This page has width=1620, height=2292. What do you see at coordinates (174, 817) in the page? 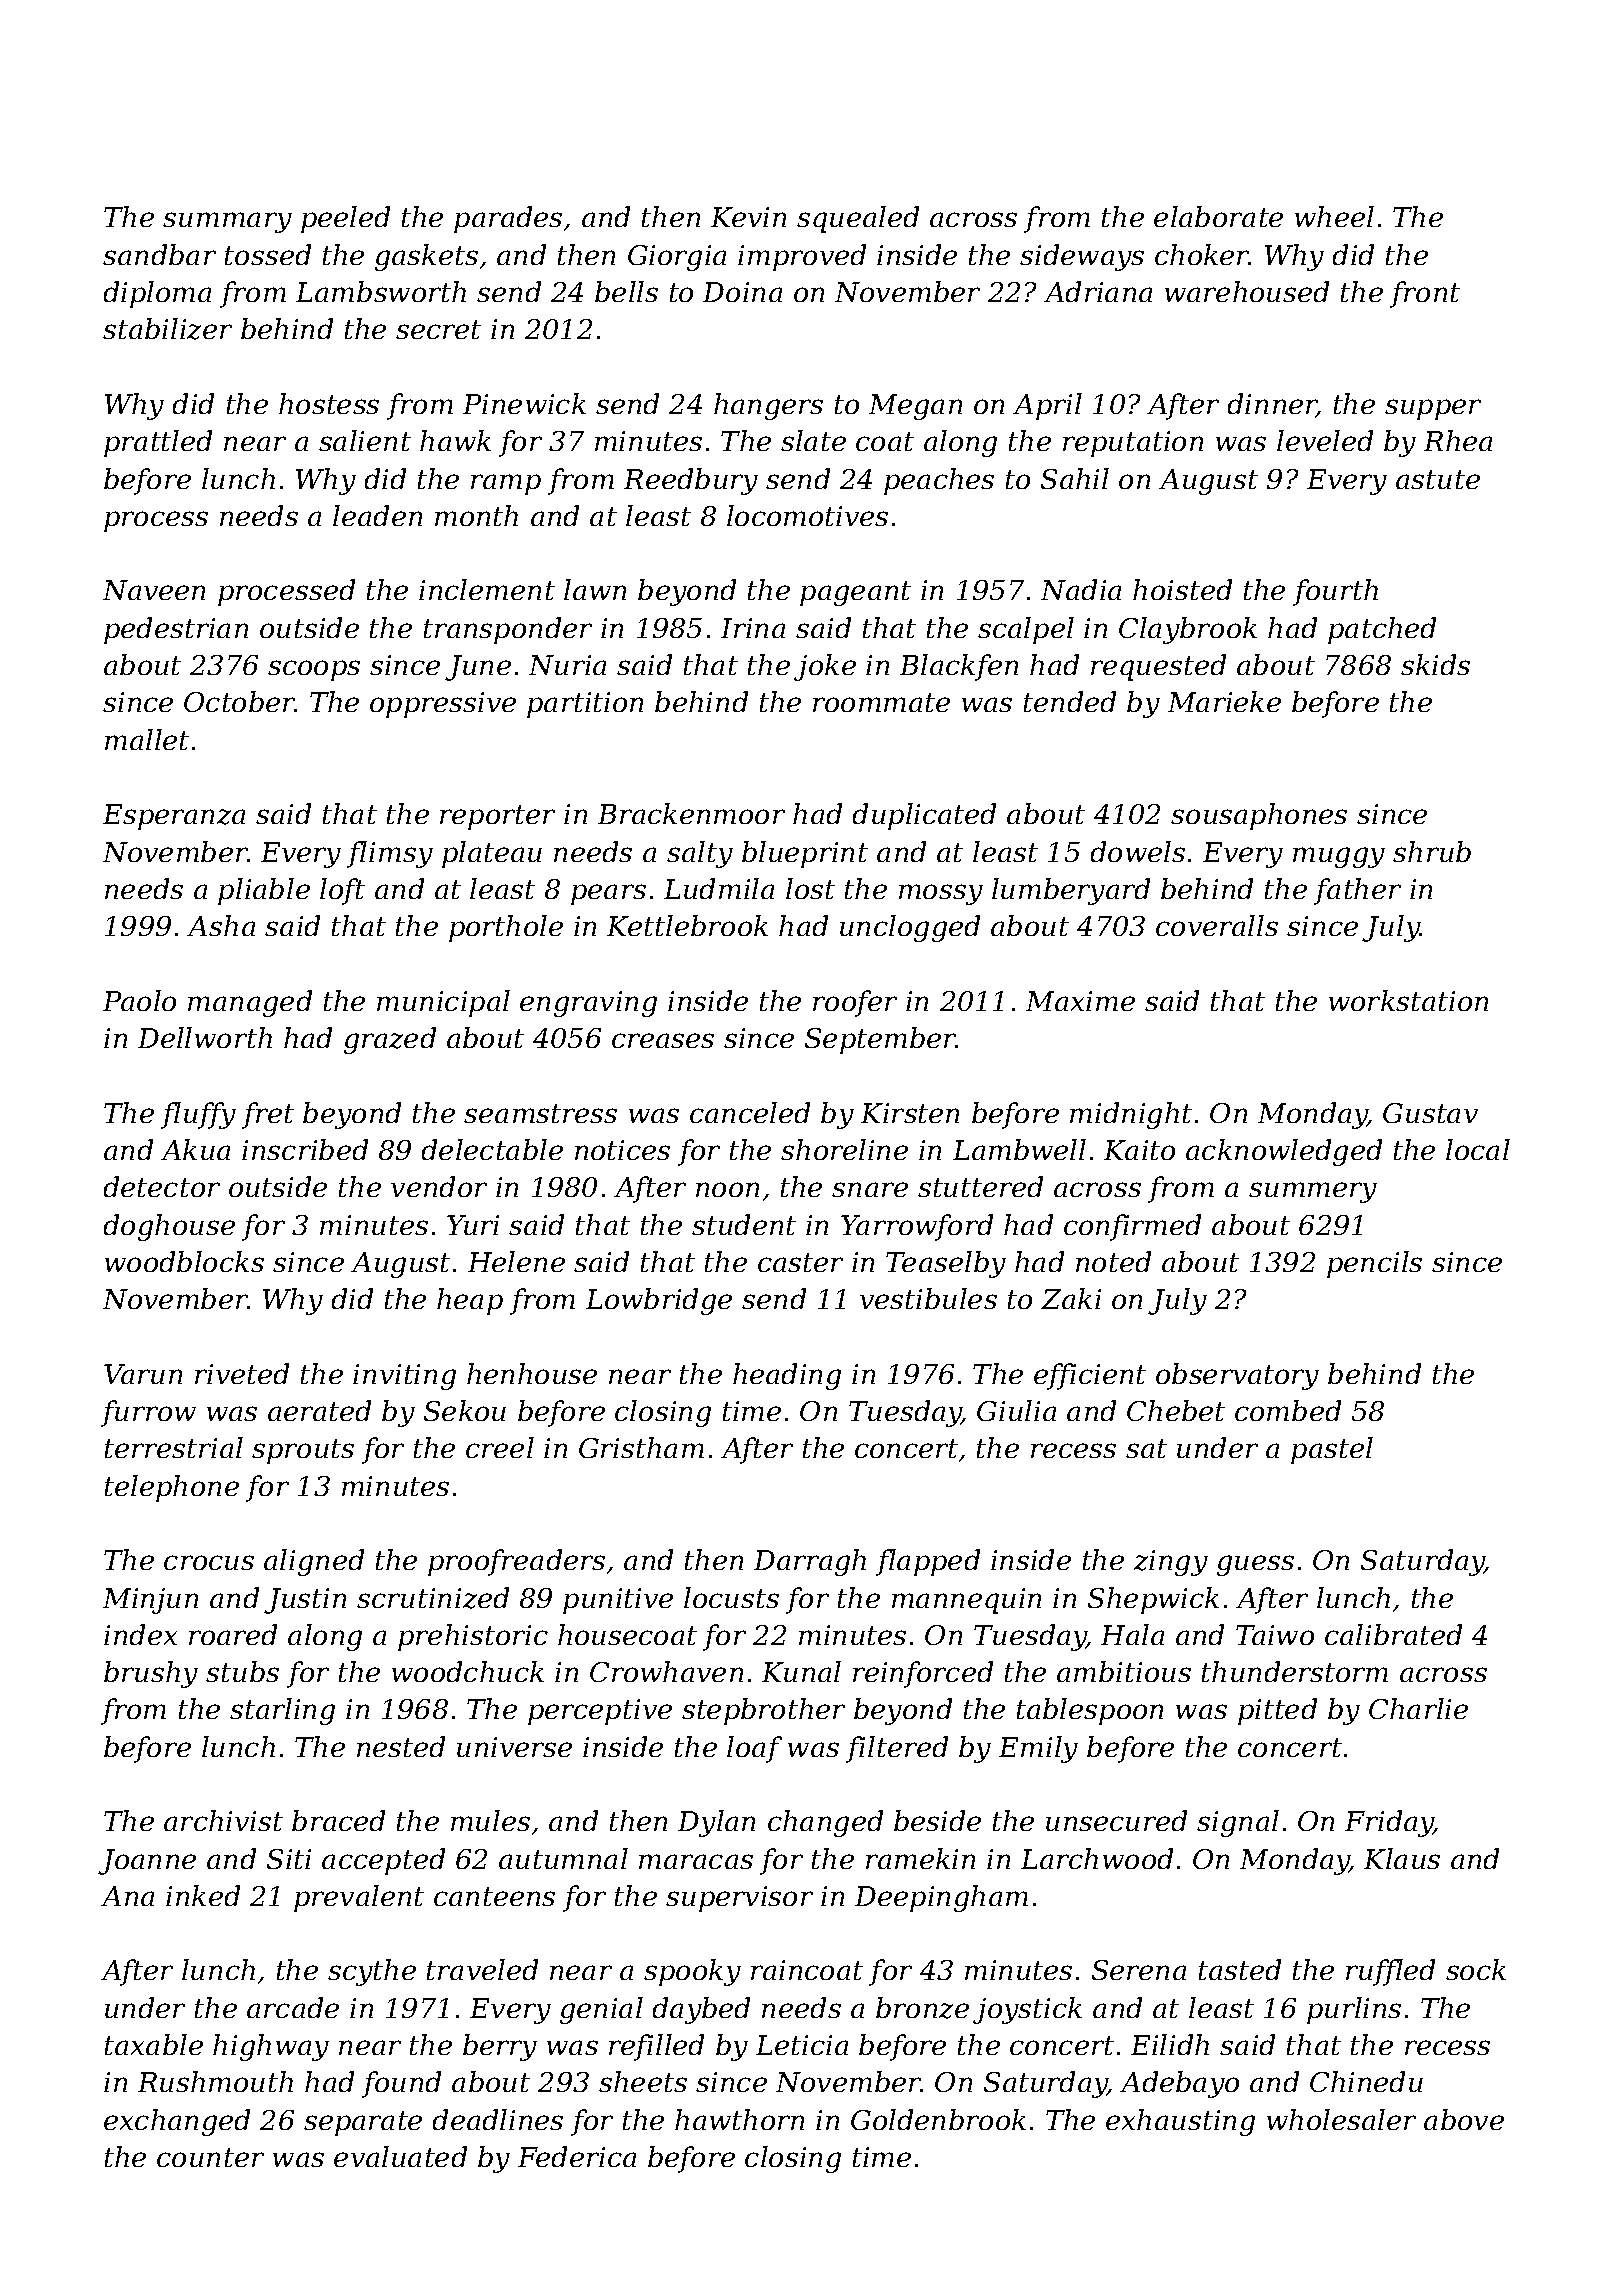
I see `Esperanza` at bounding box center [174, 817].
